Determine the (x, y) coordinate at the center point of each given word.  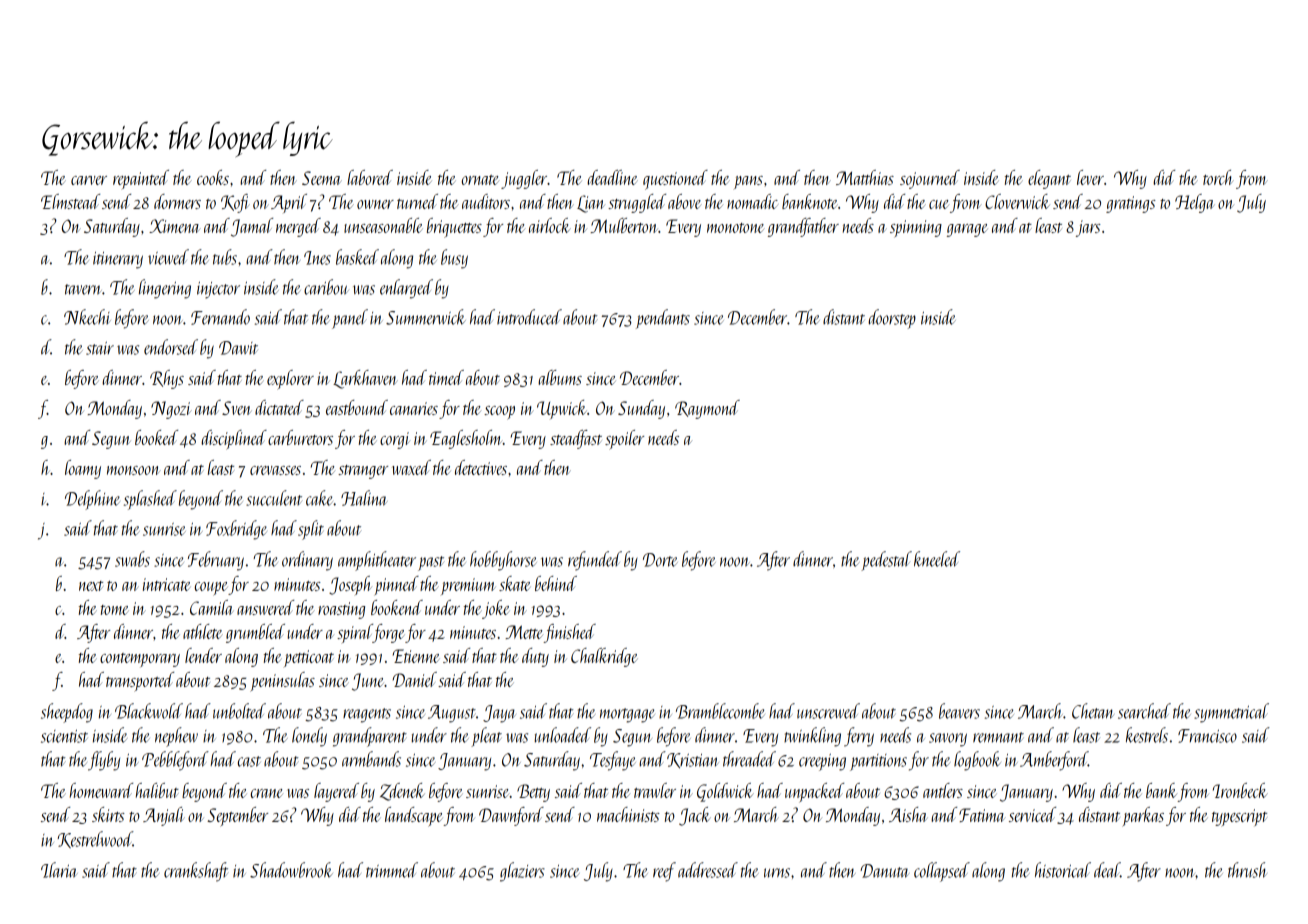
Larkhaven (365, 379)
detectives (481, 467)
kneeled (937, 559)
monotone (736, 228)
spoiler (624, 440)
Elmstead (70, 201)
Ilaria (59, 870)
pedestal (886, 561)
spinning (916, 228)
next (91, 586)
